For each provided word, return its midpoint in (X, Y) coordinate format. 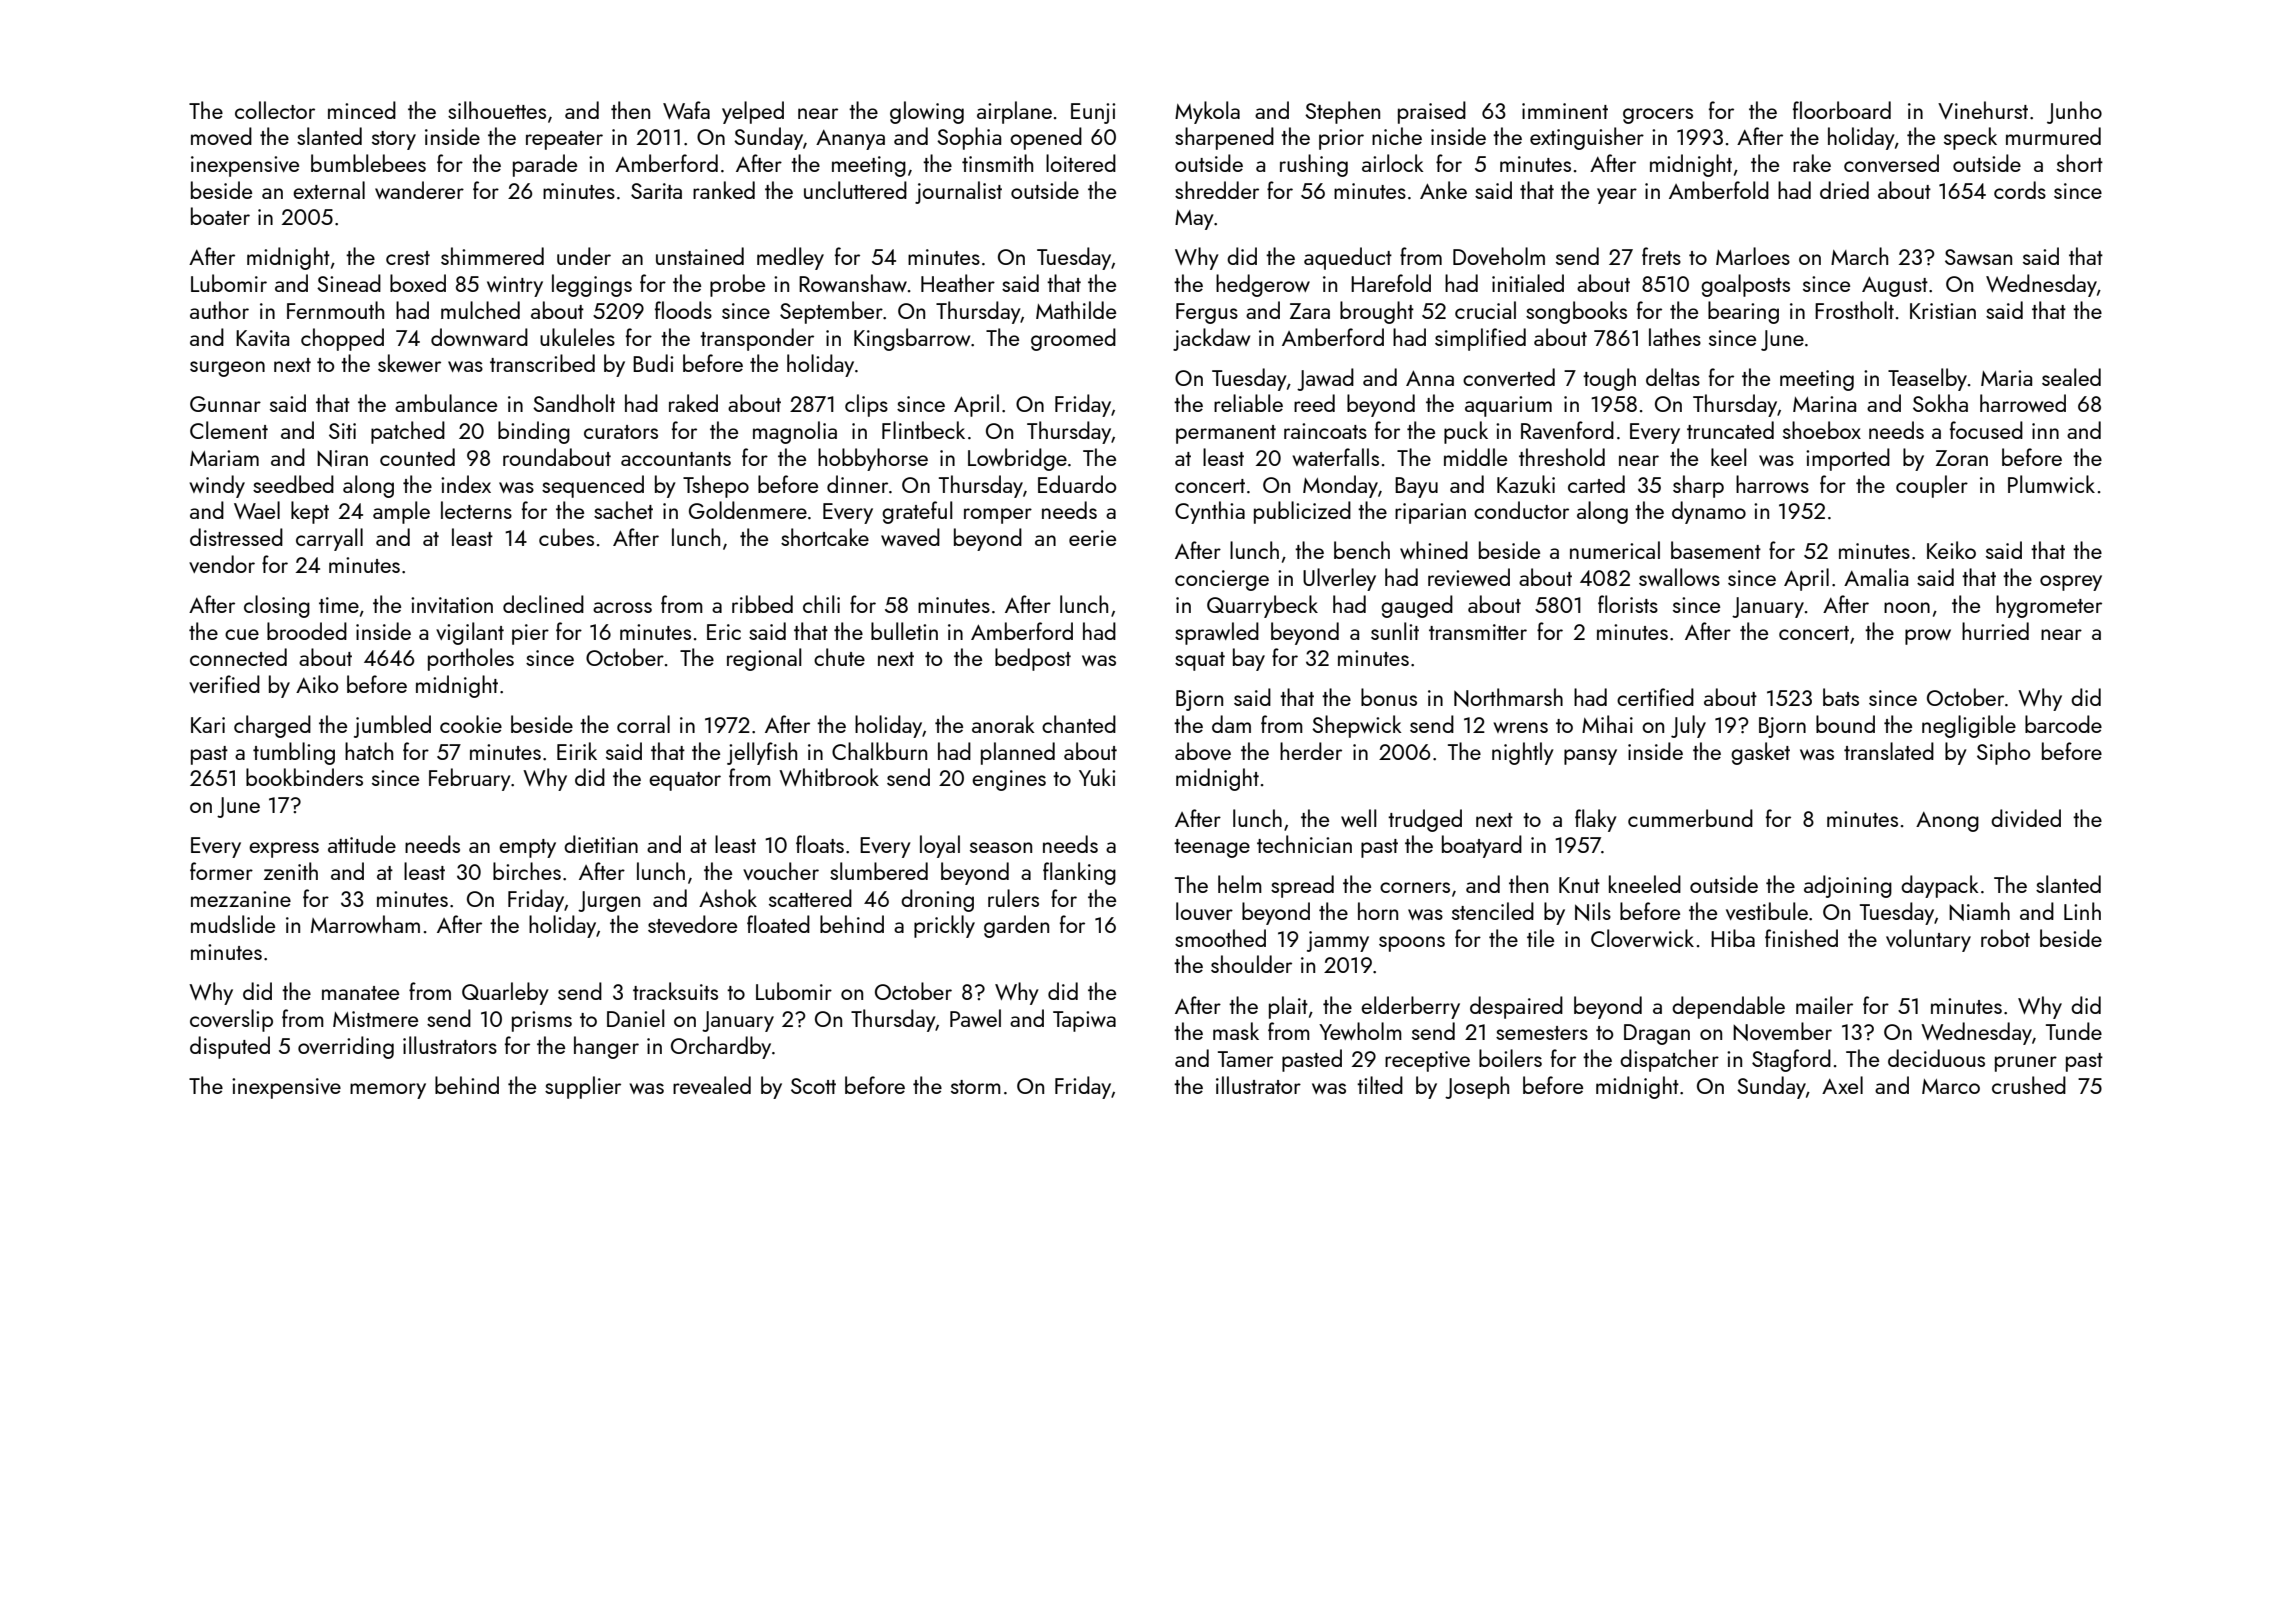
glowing (927, 112)
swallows (1679, 577)
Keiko (1951, 550)
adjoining (1848, 886)
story (394, 140)
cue (242, 634)
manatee (360, 993)
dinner (857, 484)
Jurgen (609, 901)
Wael (257, 510)
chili (821, 604)
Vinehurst (1983, 110)
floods (683, 310)
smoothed (1220, 938)
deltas (1673, 377)
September (831, 312)
